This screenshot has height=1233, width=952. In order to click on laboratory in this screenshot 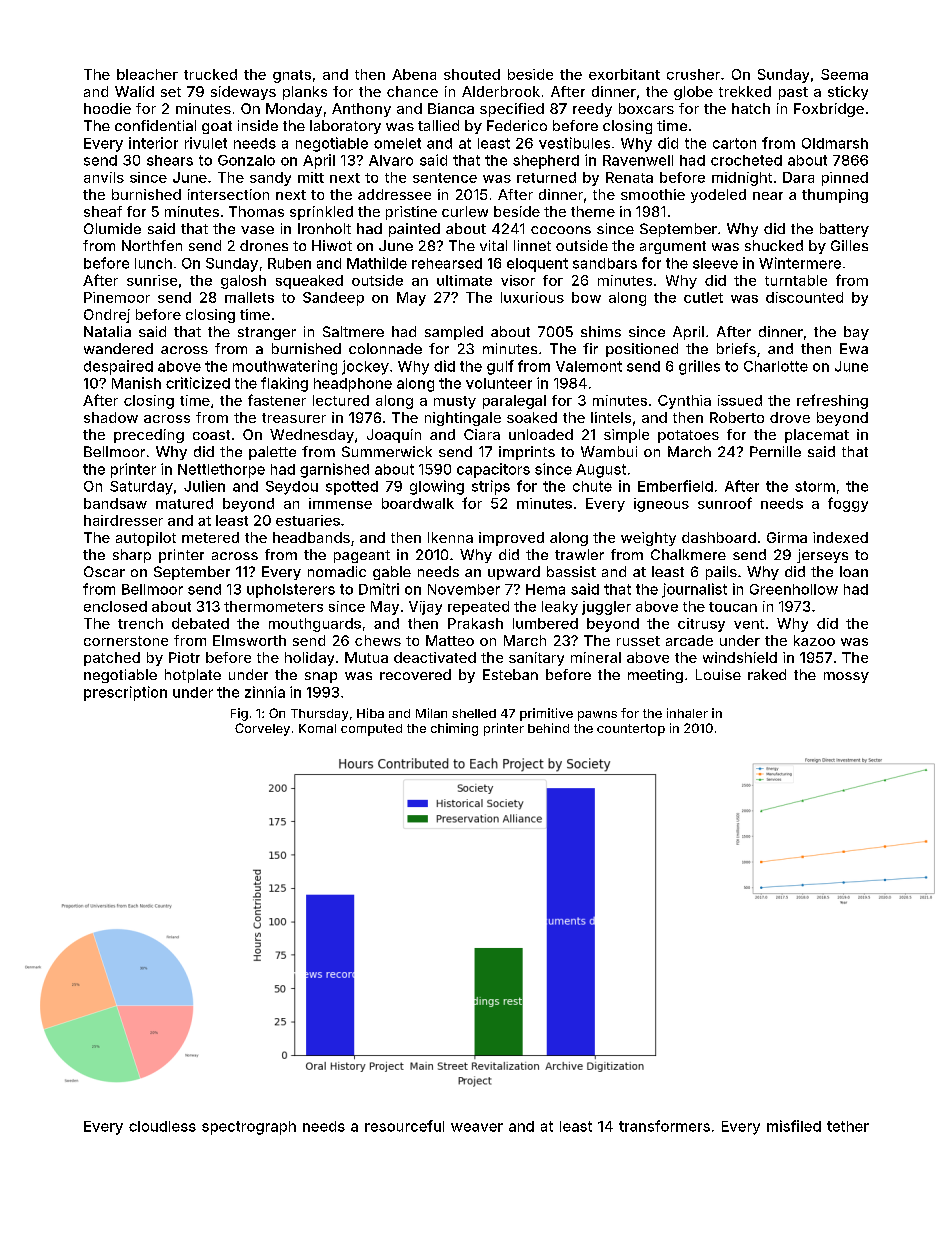, I will do `click(345, 127)`.
